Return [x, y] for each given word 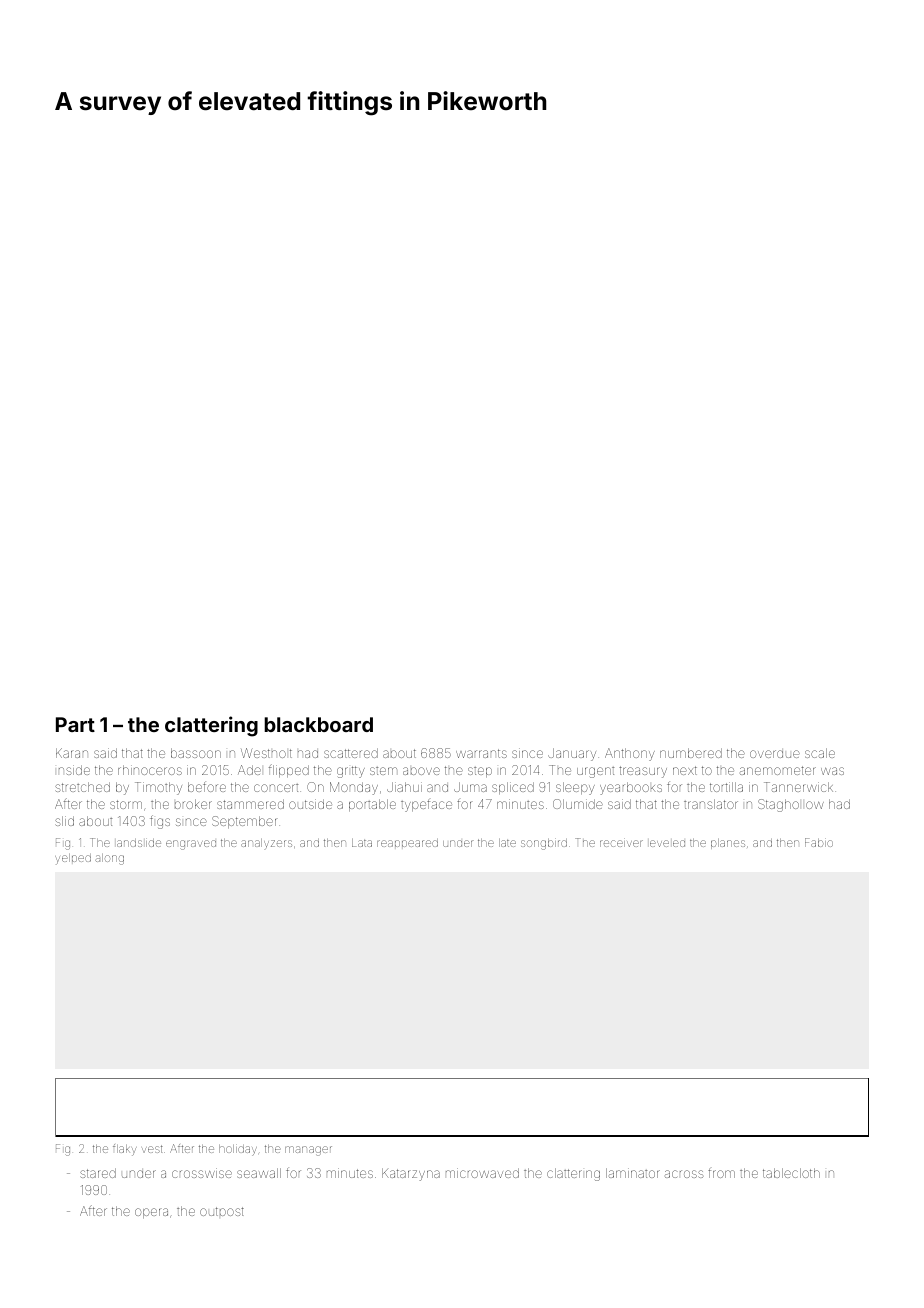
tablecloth [791, 1173]
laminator [633, 1173]
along [109, 859]
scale [820, 753]
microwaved [482, 1173]
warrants [481, 753]
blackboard [318, 724]
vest [152, 1149]
